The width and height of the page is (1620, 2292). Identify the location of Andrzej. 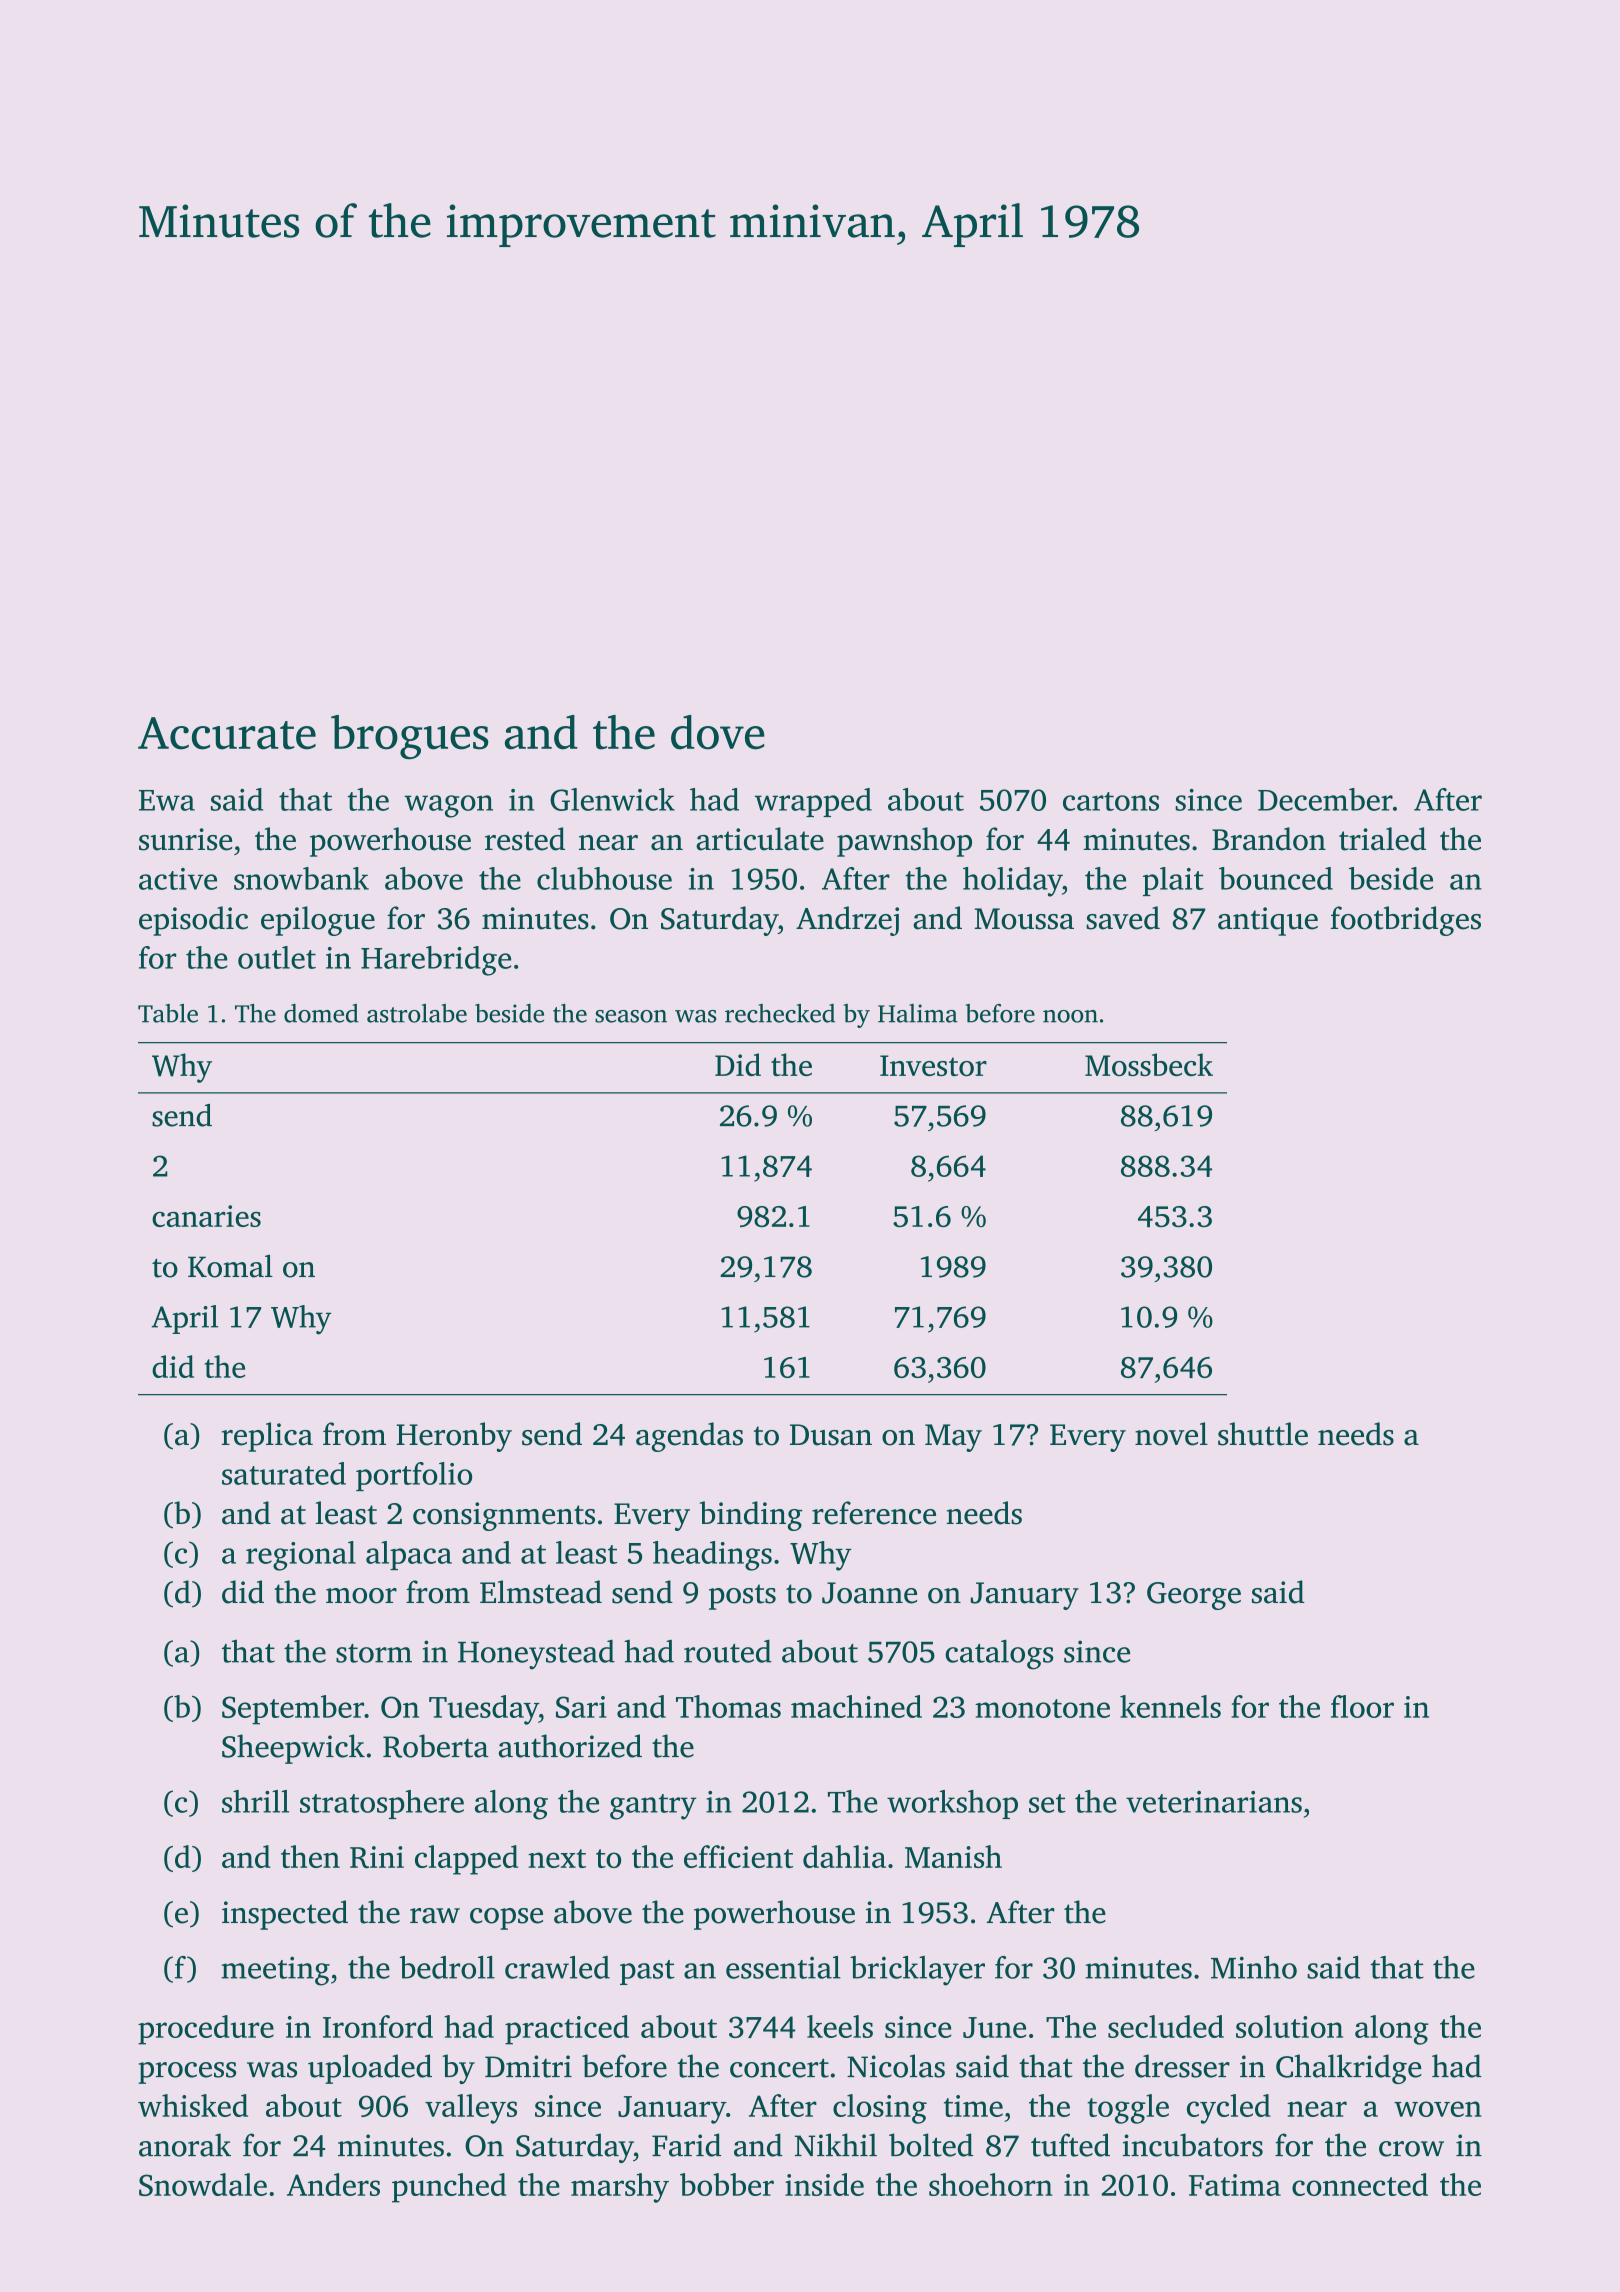
(847, 921).
